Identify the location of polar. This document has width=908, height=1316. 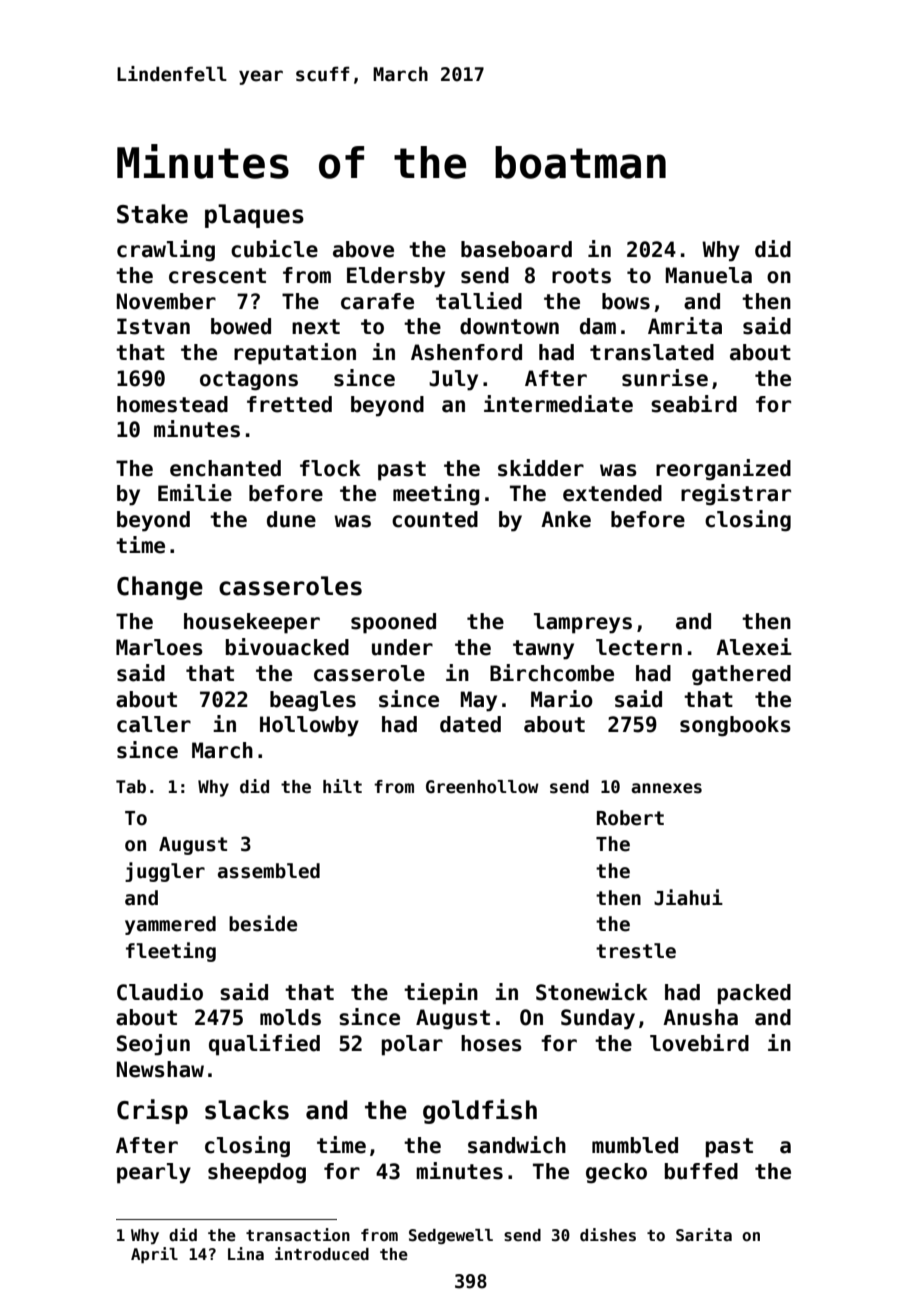
(412, 1045).
